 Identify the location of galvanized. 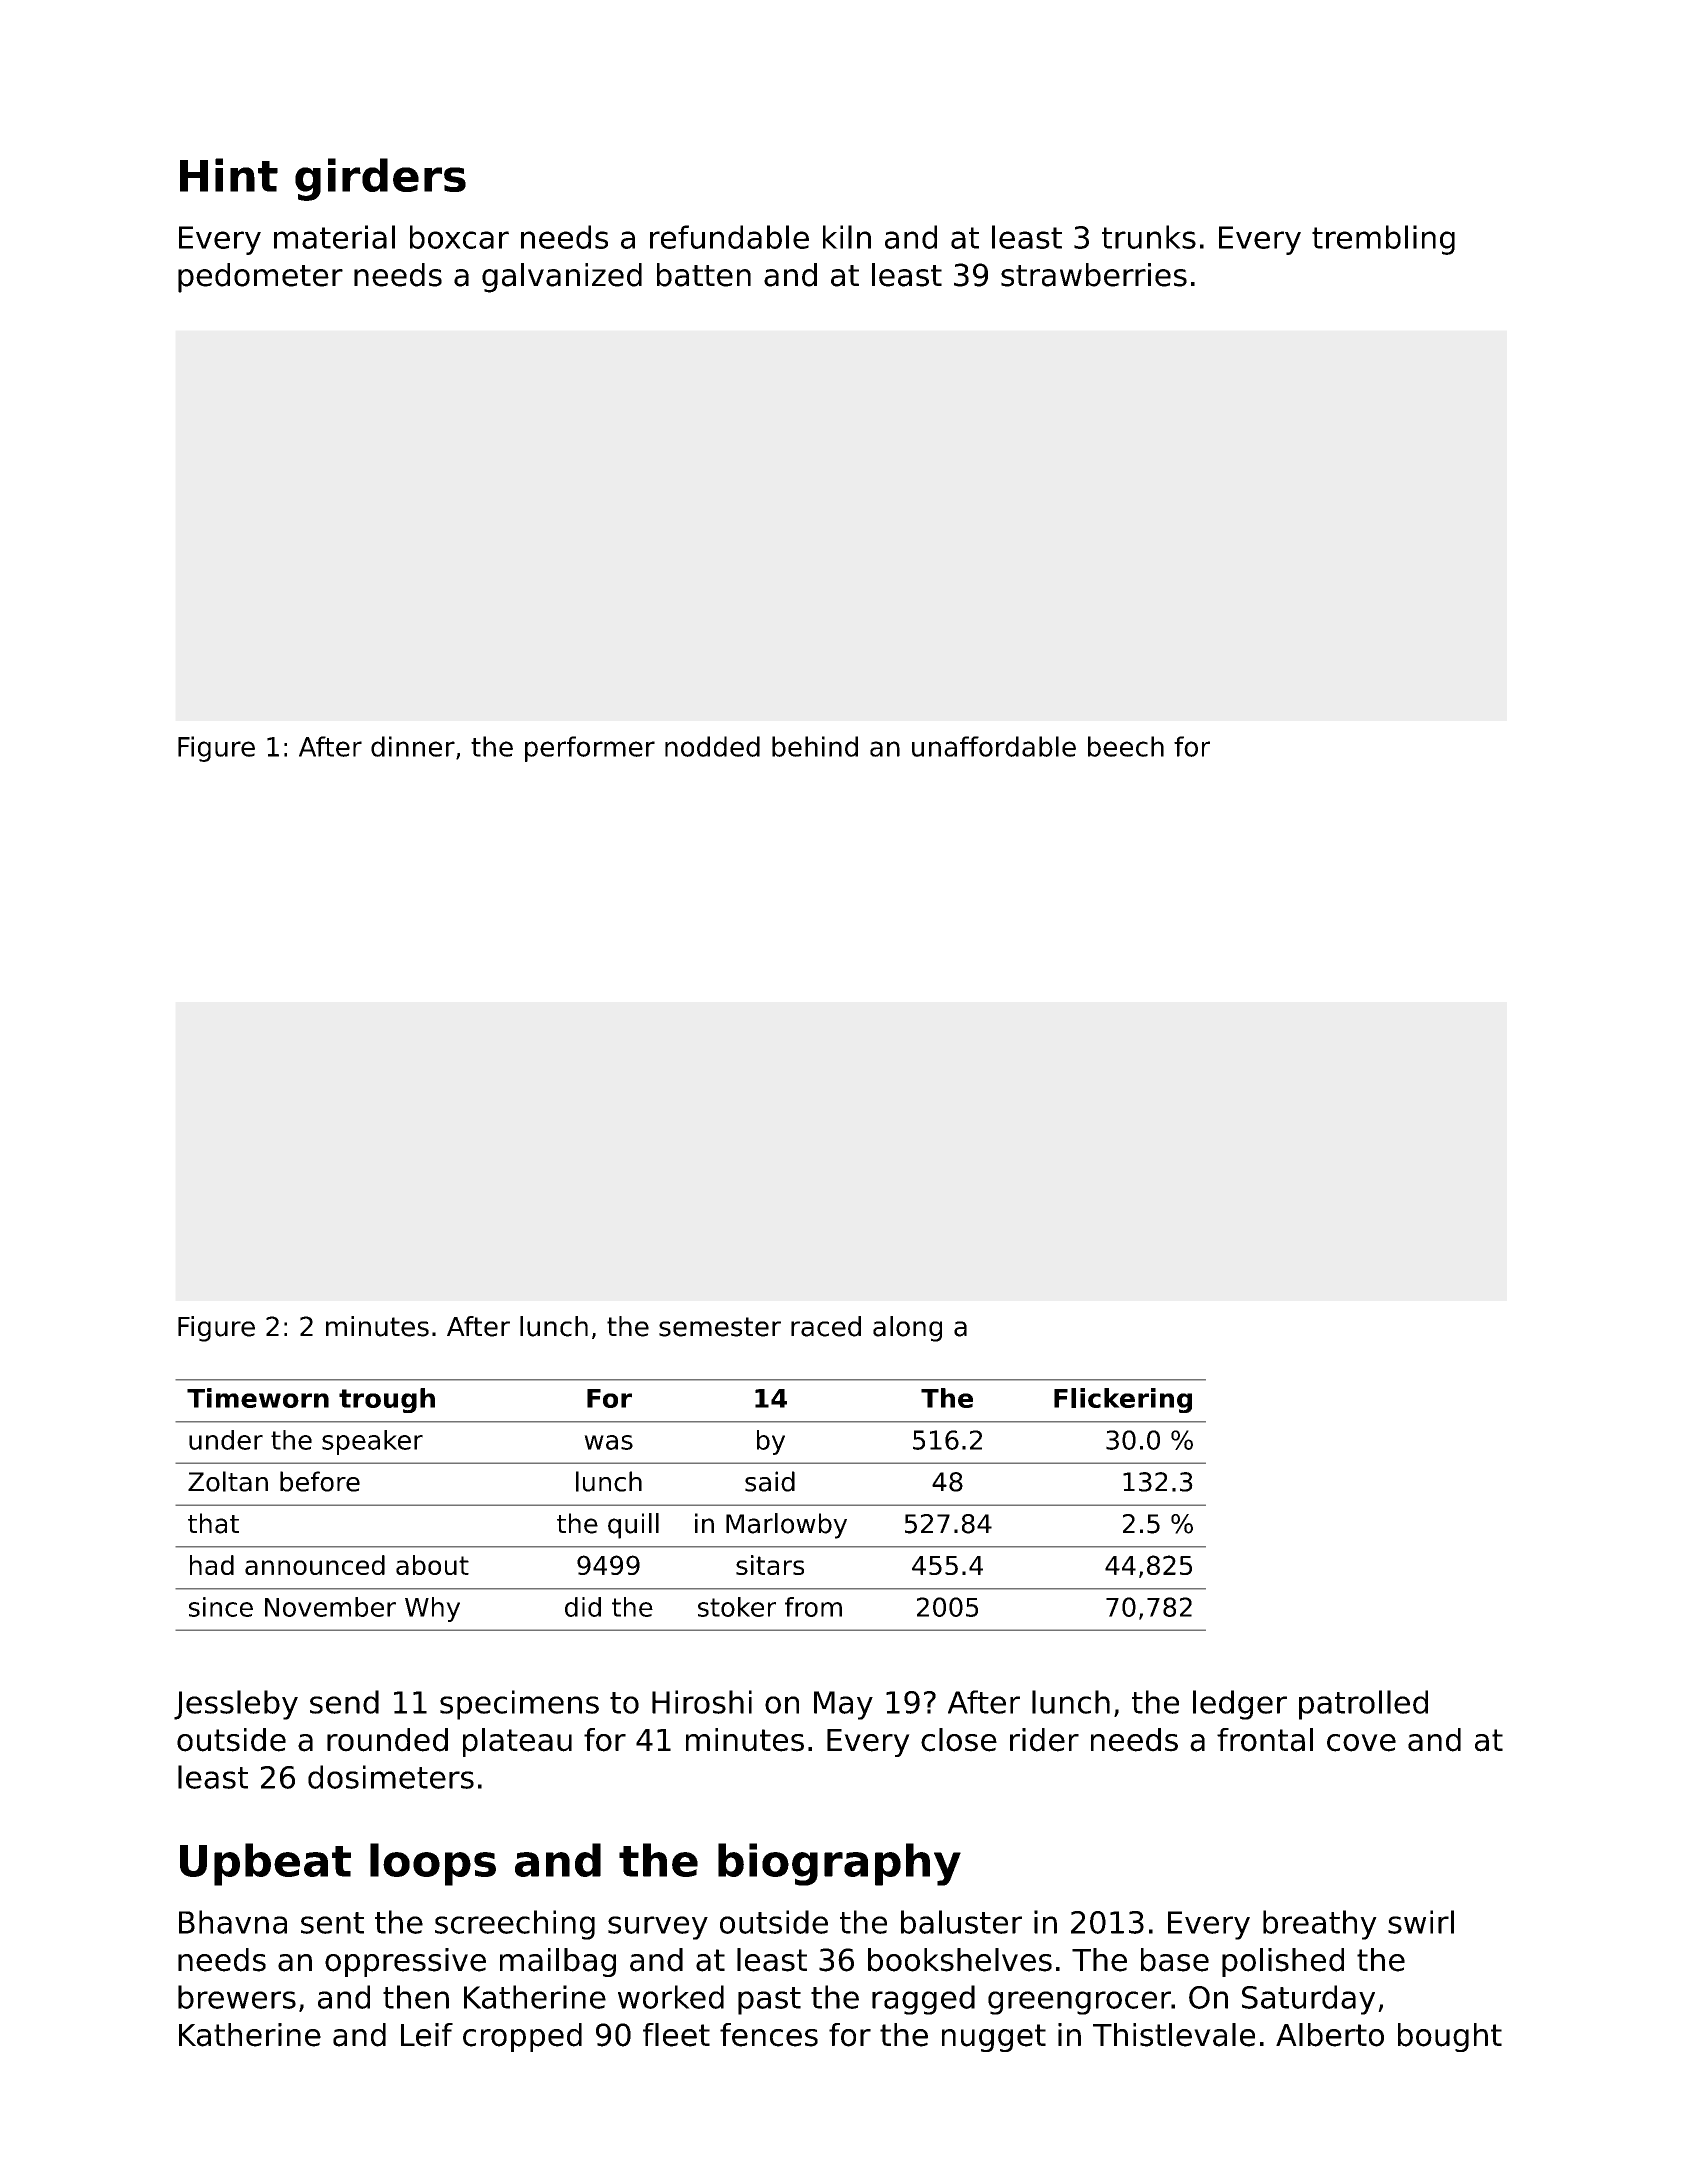
(562, 278).
